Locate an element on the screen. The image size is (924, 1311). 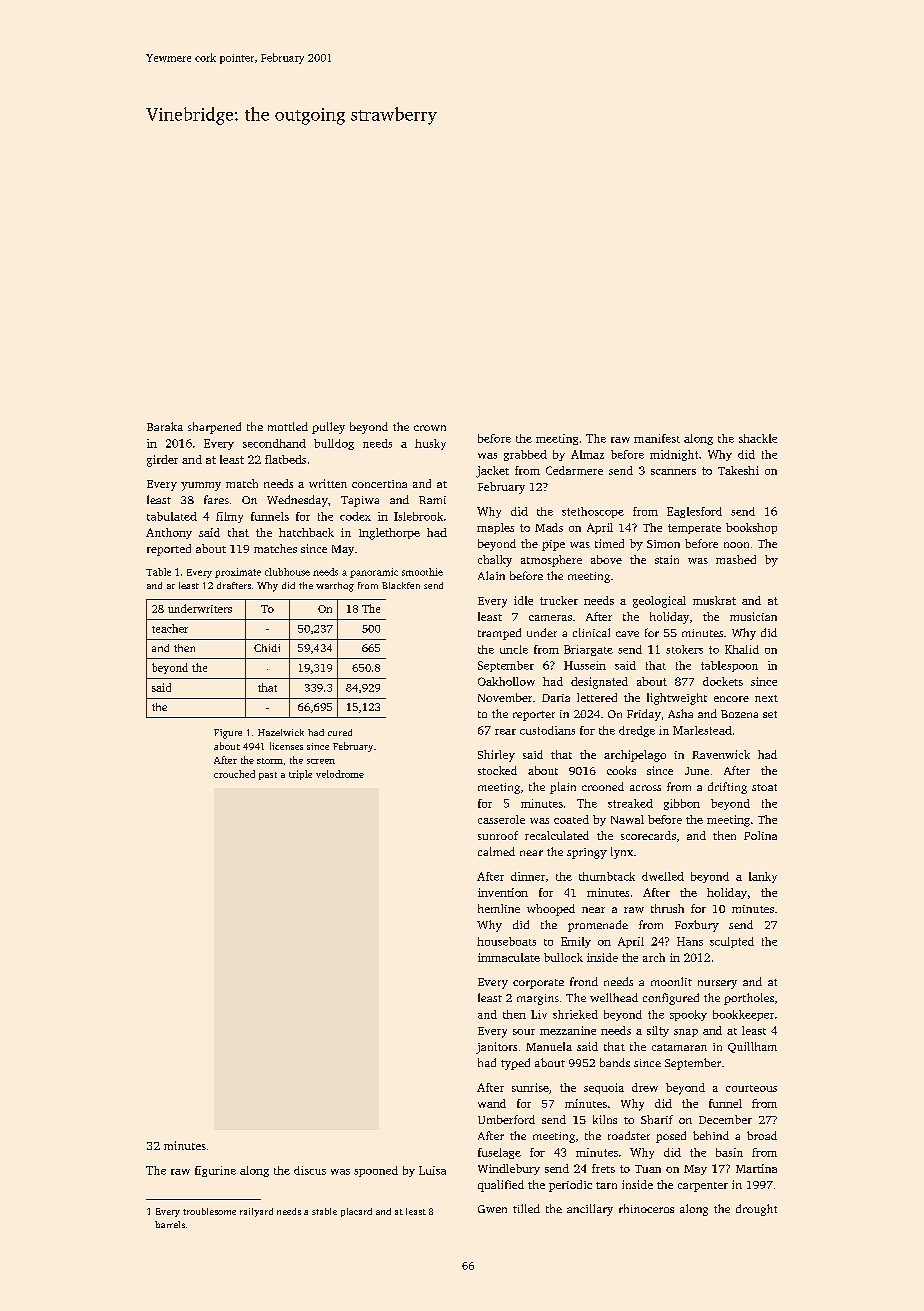
shackle is located at coordinates (758, 438).
